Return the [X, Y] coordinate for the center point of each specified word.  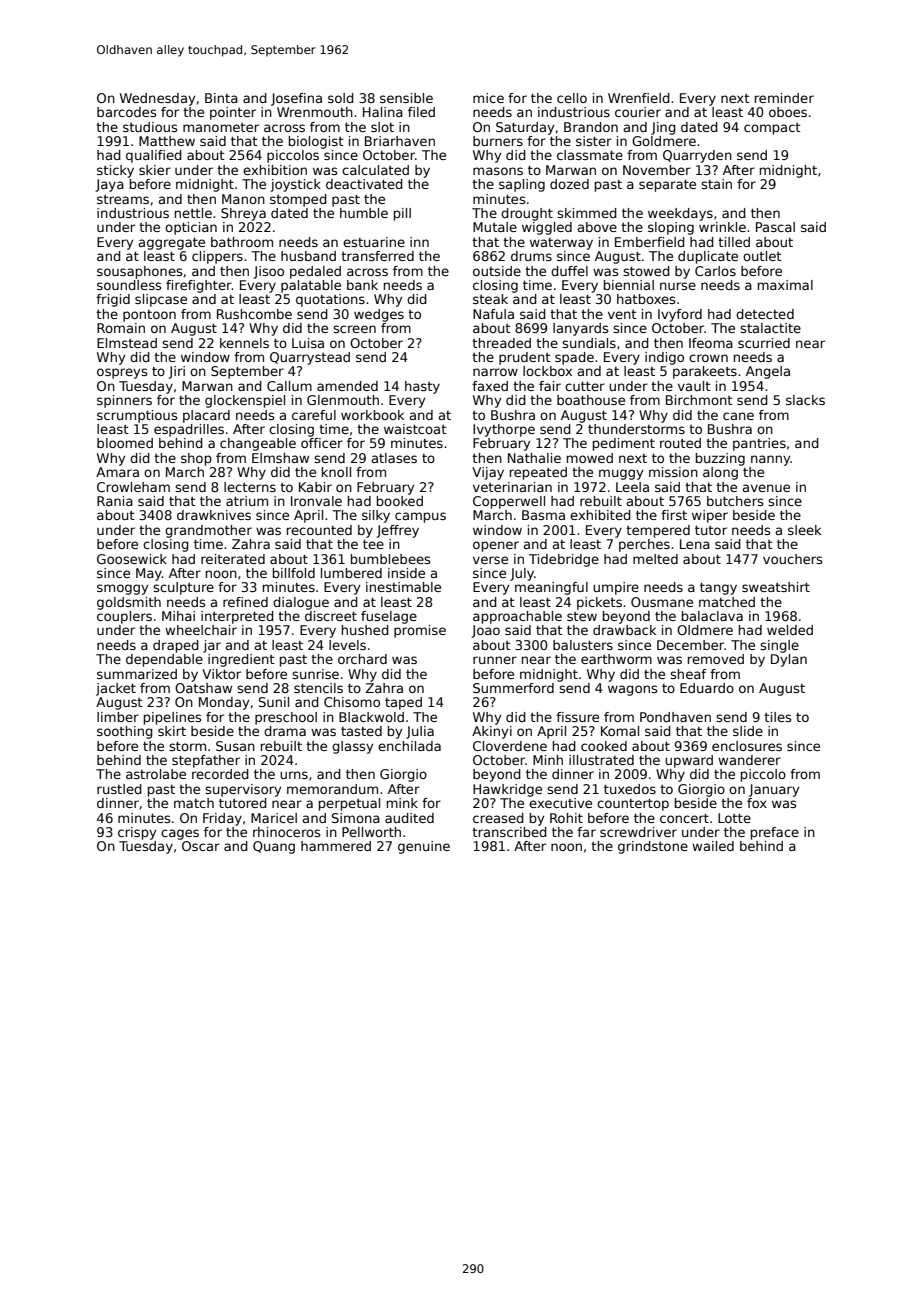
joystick [296, 185]
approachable [517, 617]
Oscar [201, 846]
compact [772, 129]
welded [790, 630]
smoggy [122, 589]
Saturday [525, 128]
